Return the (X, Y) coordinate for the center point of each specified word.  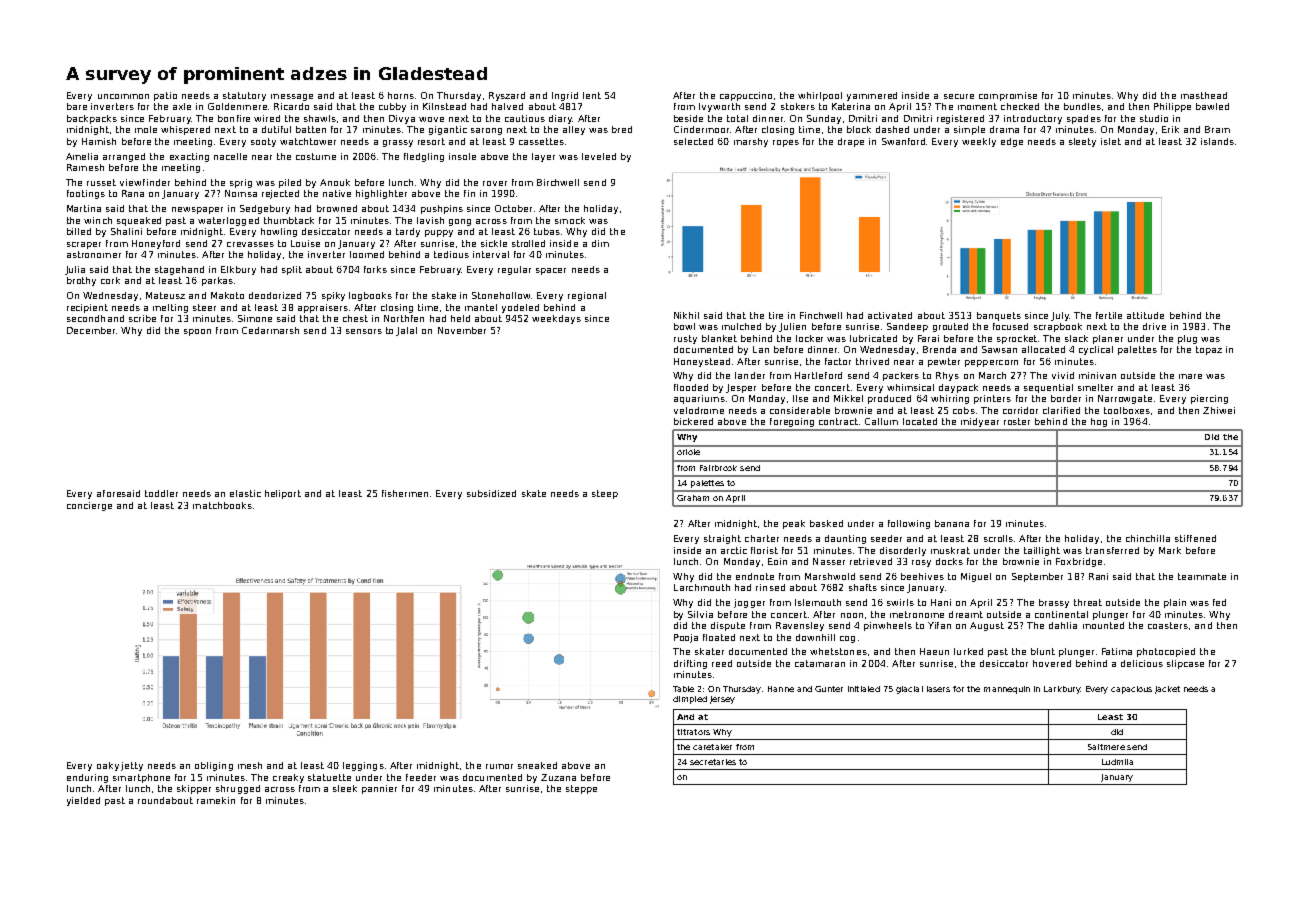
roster (1017, 421)
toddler (161, 493)
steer (204, 307)
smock (570, 220)
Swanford (903, 141)
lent (592, 95)
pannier (379, 789)
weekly (979, 142)
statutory (244, 96)
